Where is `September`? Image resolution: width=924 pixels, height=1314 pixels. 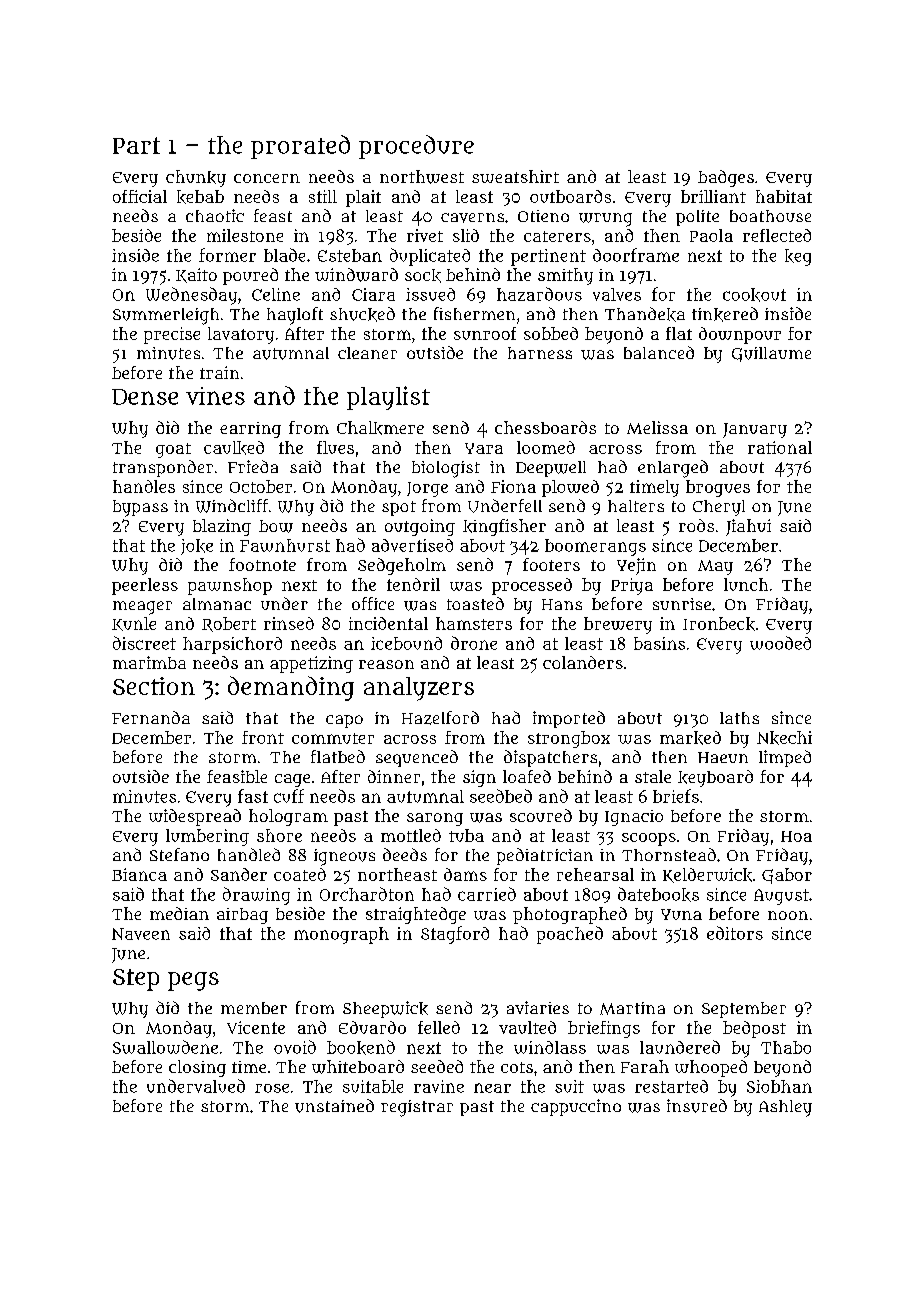
September is located at coordinates (744, 1010).
